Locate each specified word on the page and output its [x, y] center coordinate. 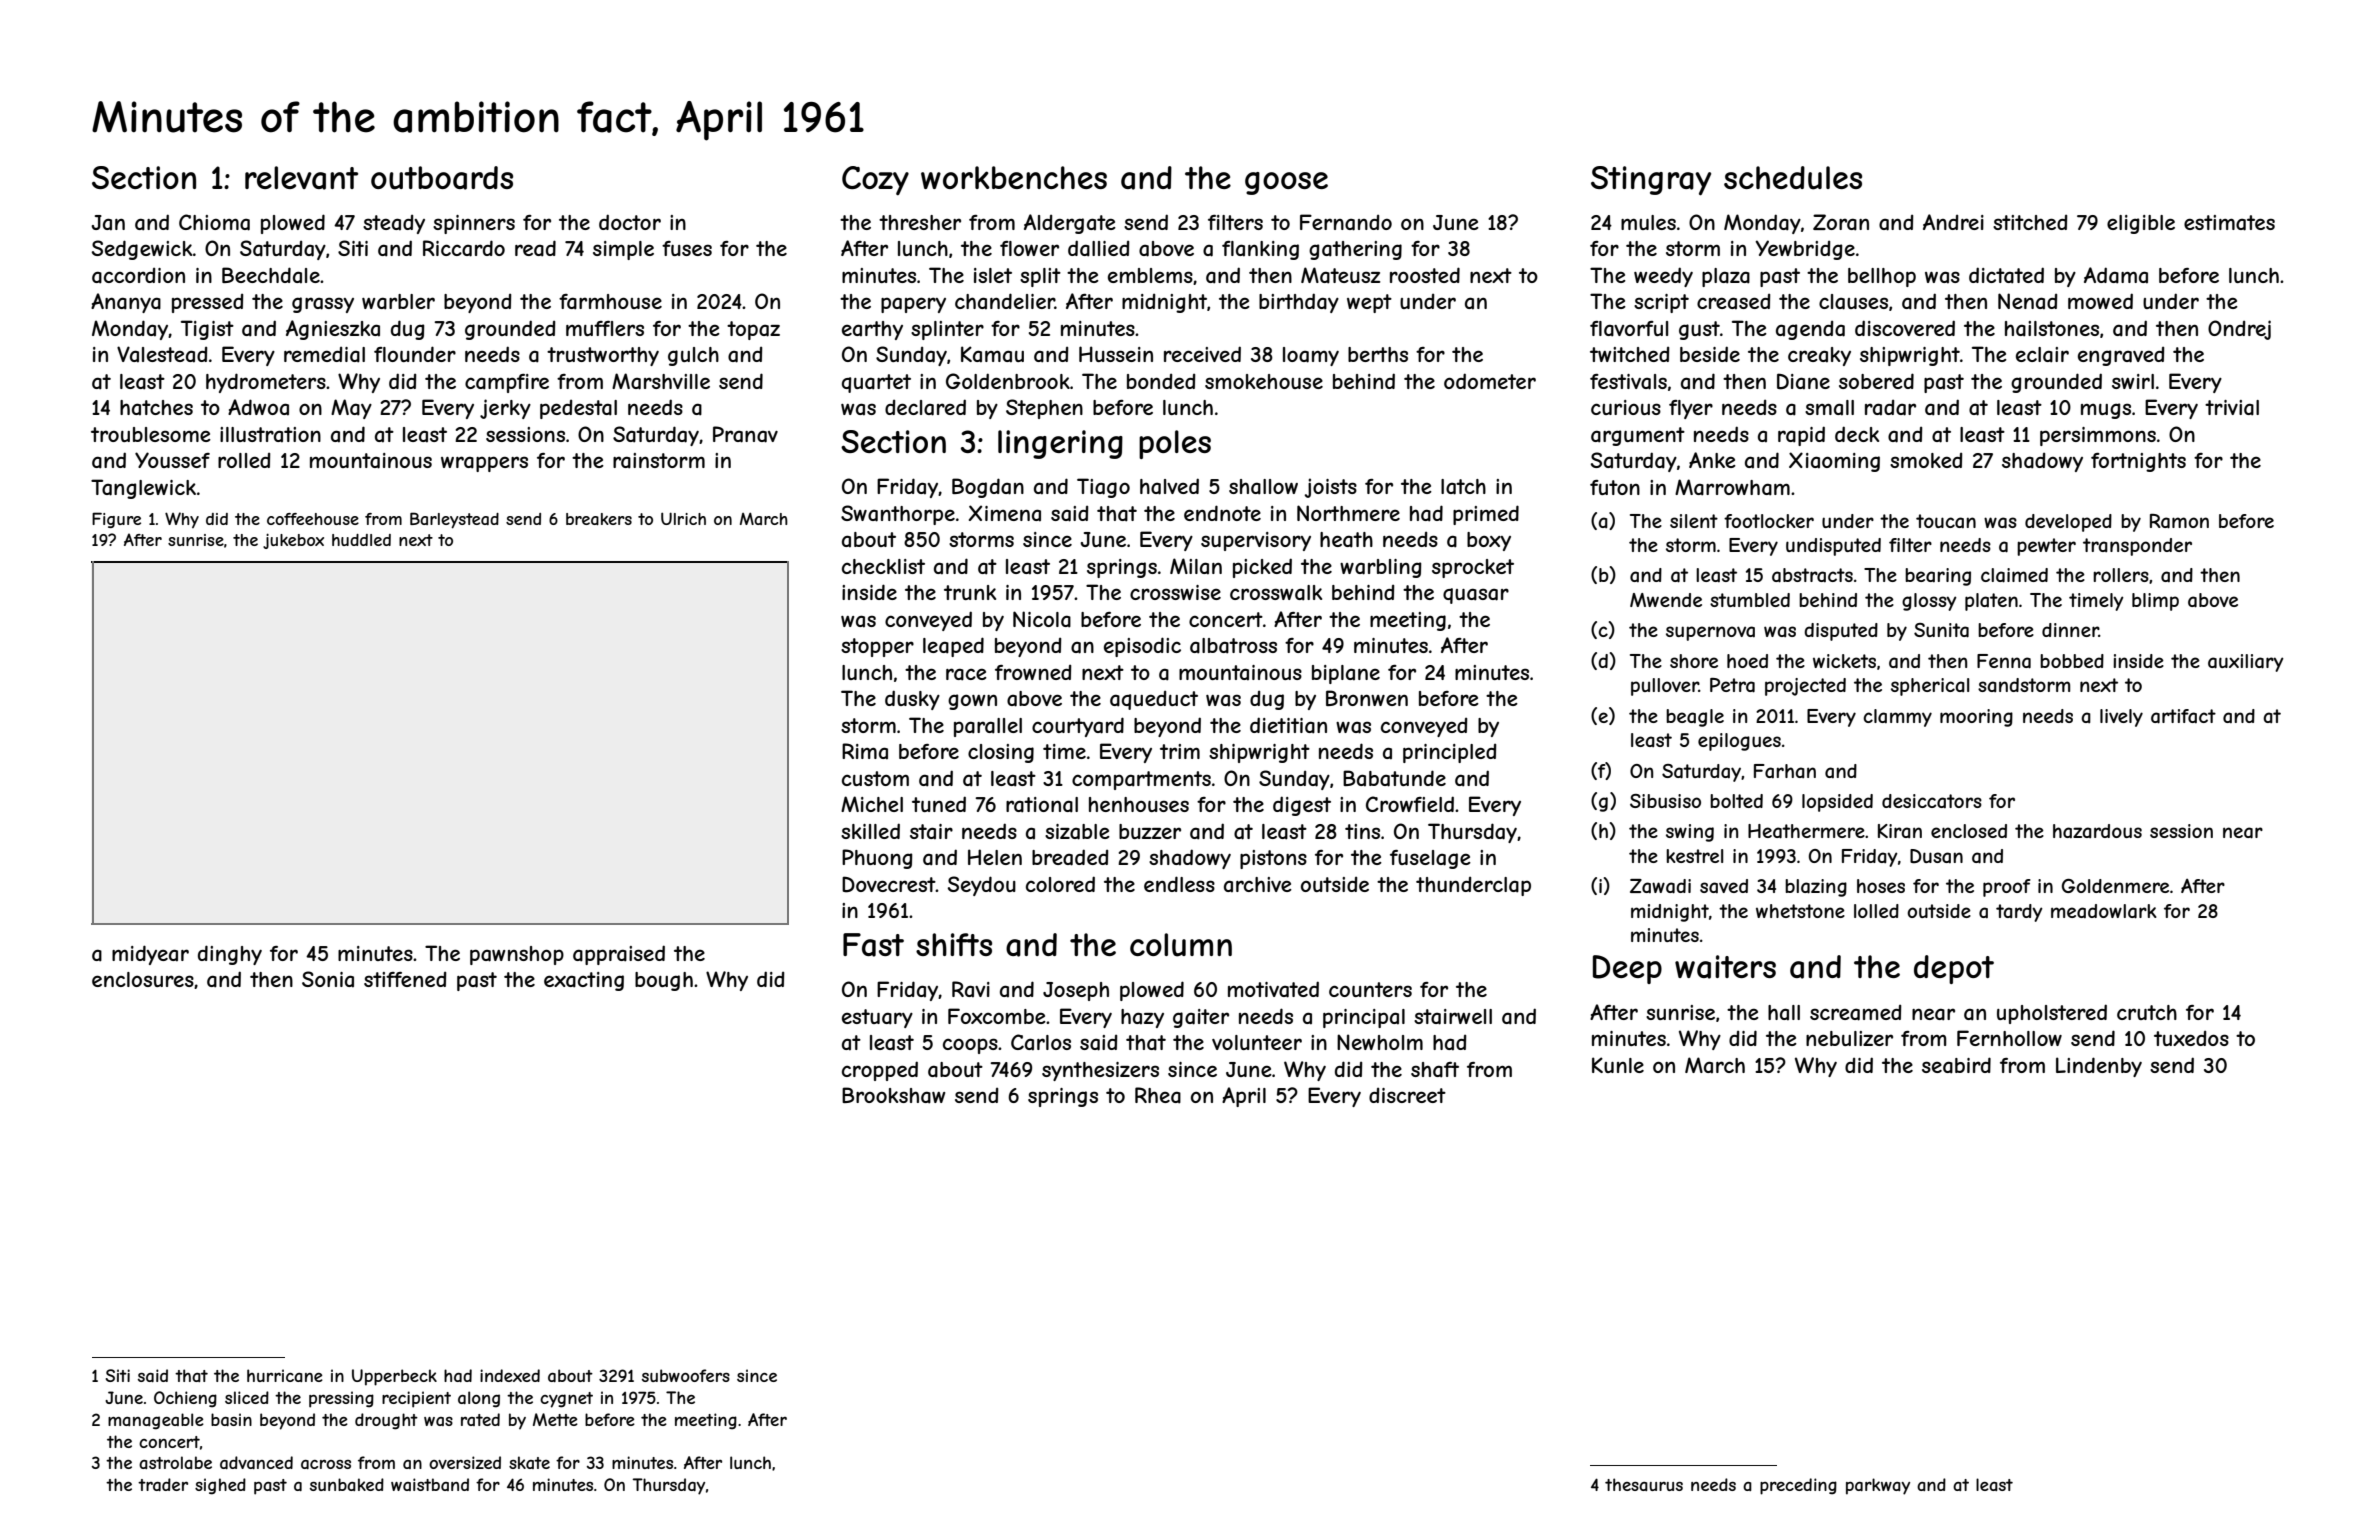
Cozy [875, 180]
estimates [2229, 223]
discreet [1407, 1095]
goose [1286, 183]
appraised [619, 955]
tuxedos [2191, 1038]
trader [163, 1484]
